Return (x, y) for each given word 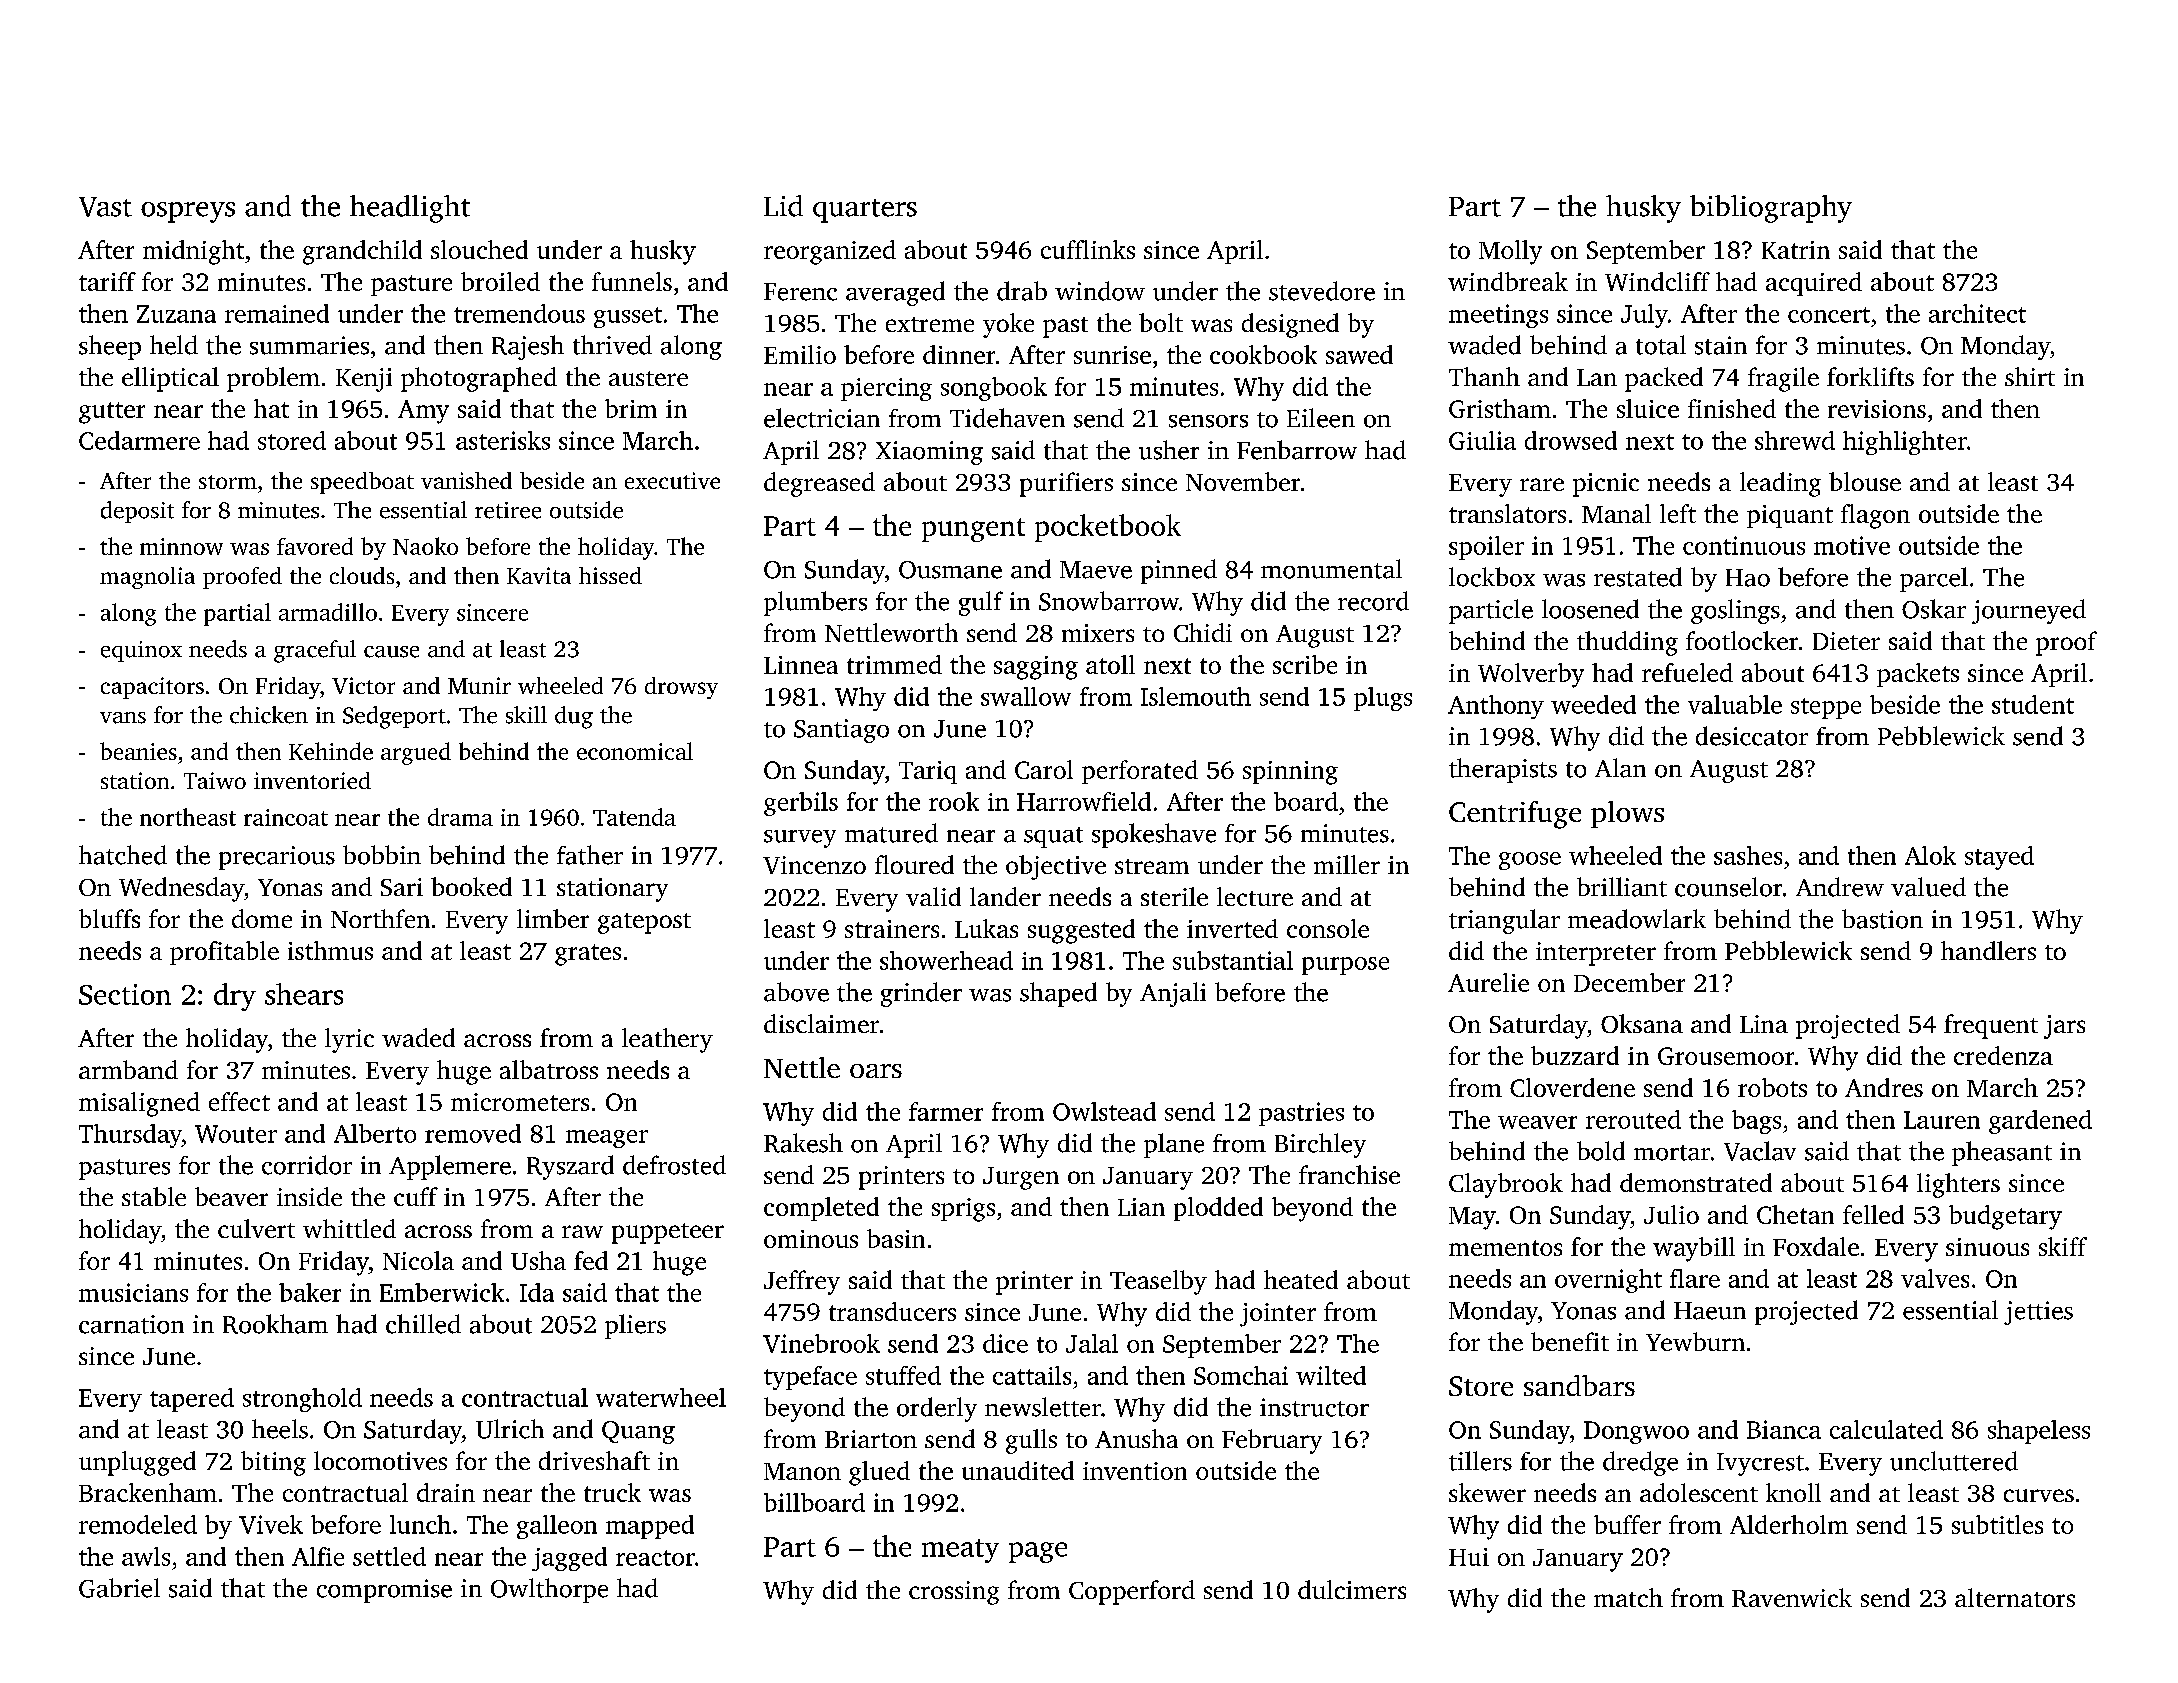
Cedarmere (139, 440)
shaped (1058, 994)
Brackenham (148, 1492)
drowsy (681, 688)
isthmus (330, 950)
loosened (1590, 609)
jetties (2038, 1313)
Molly (1510, 252)
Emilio (800, 354)
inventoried (312, 780)
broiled (500, 281)
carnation (131, 1324)
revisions (1877, 409)
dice (1005, 1343)
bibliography (1771, 209)
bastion (1882, 919)
